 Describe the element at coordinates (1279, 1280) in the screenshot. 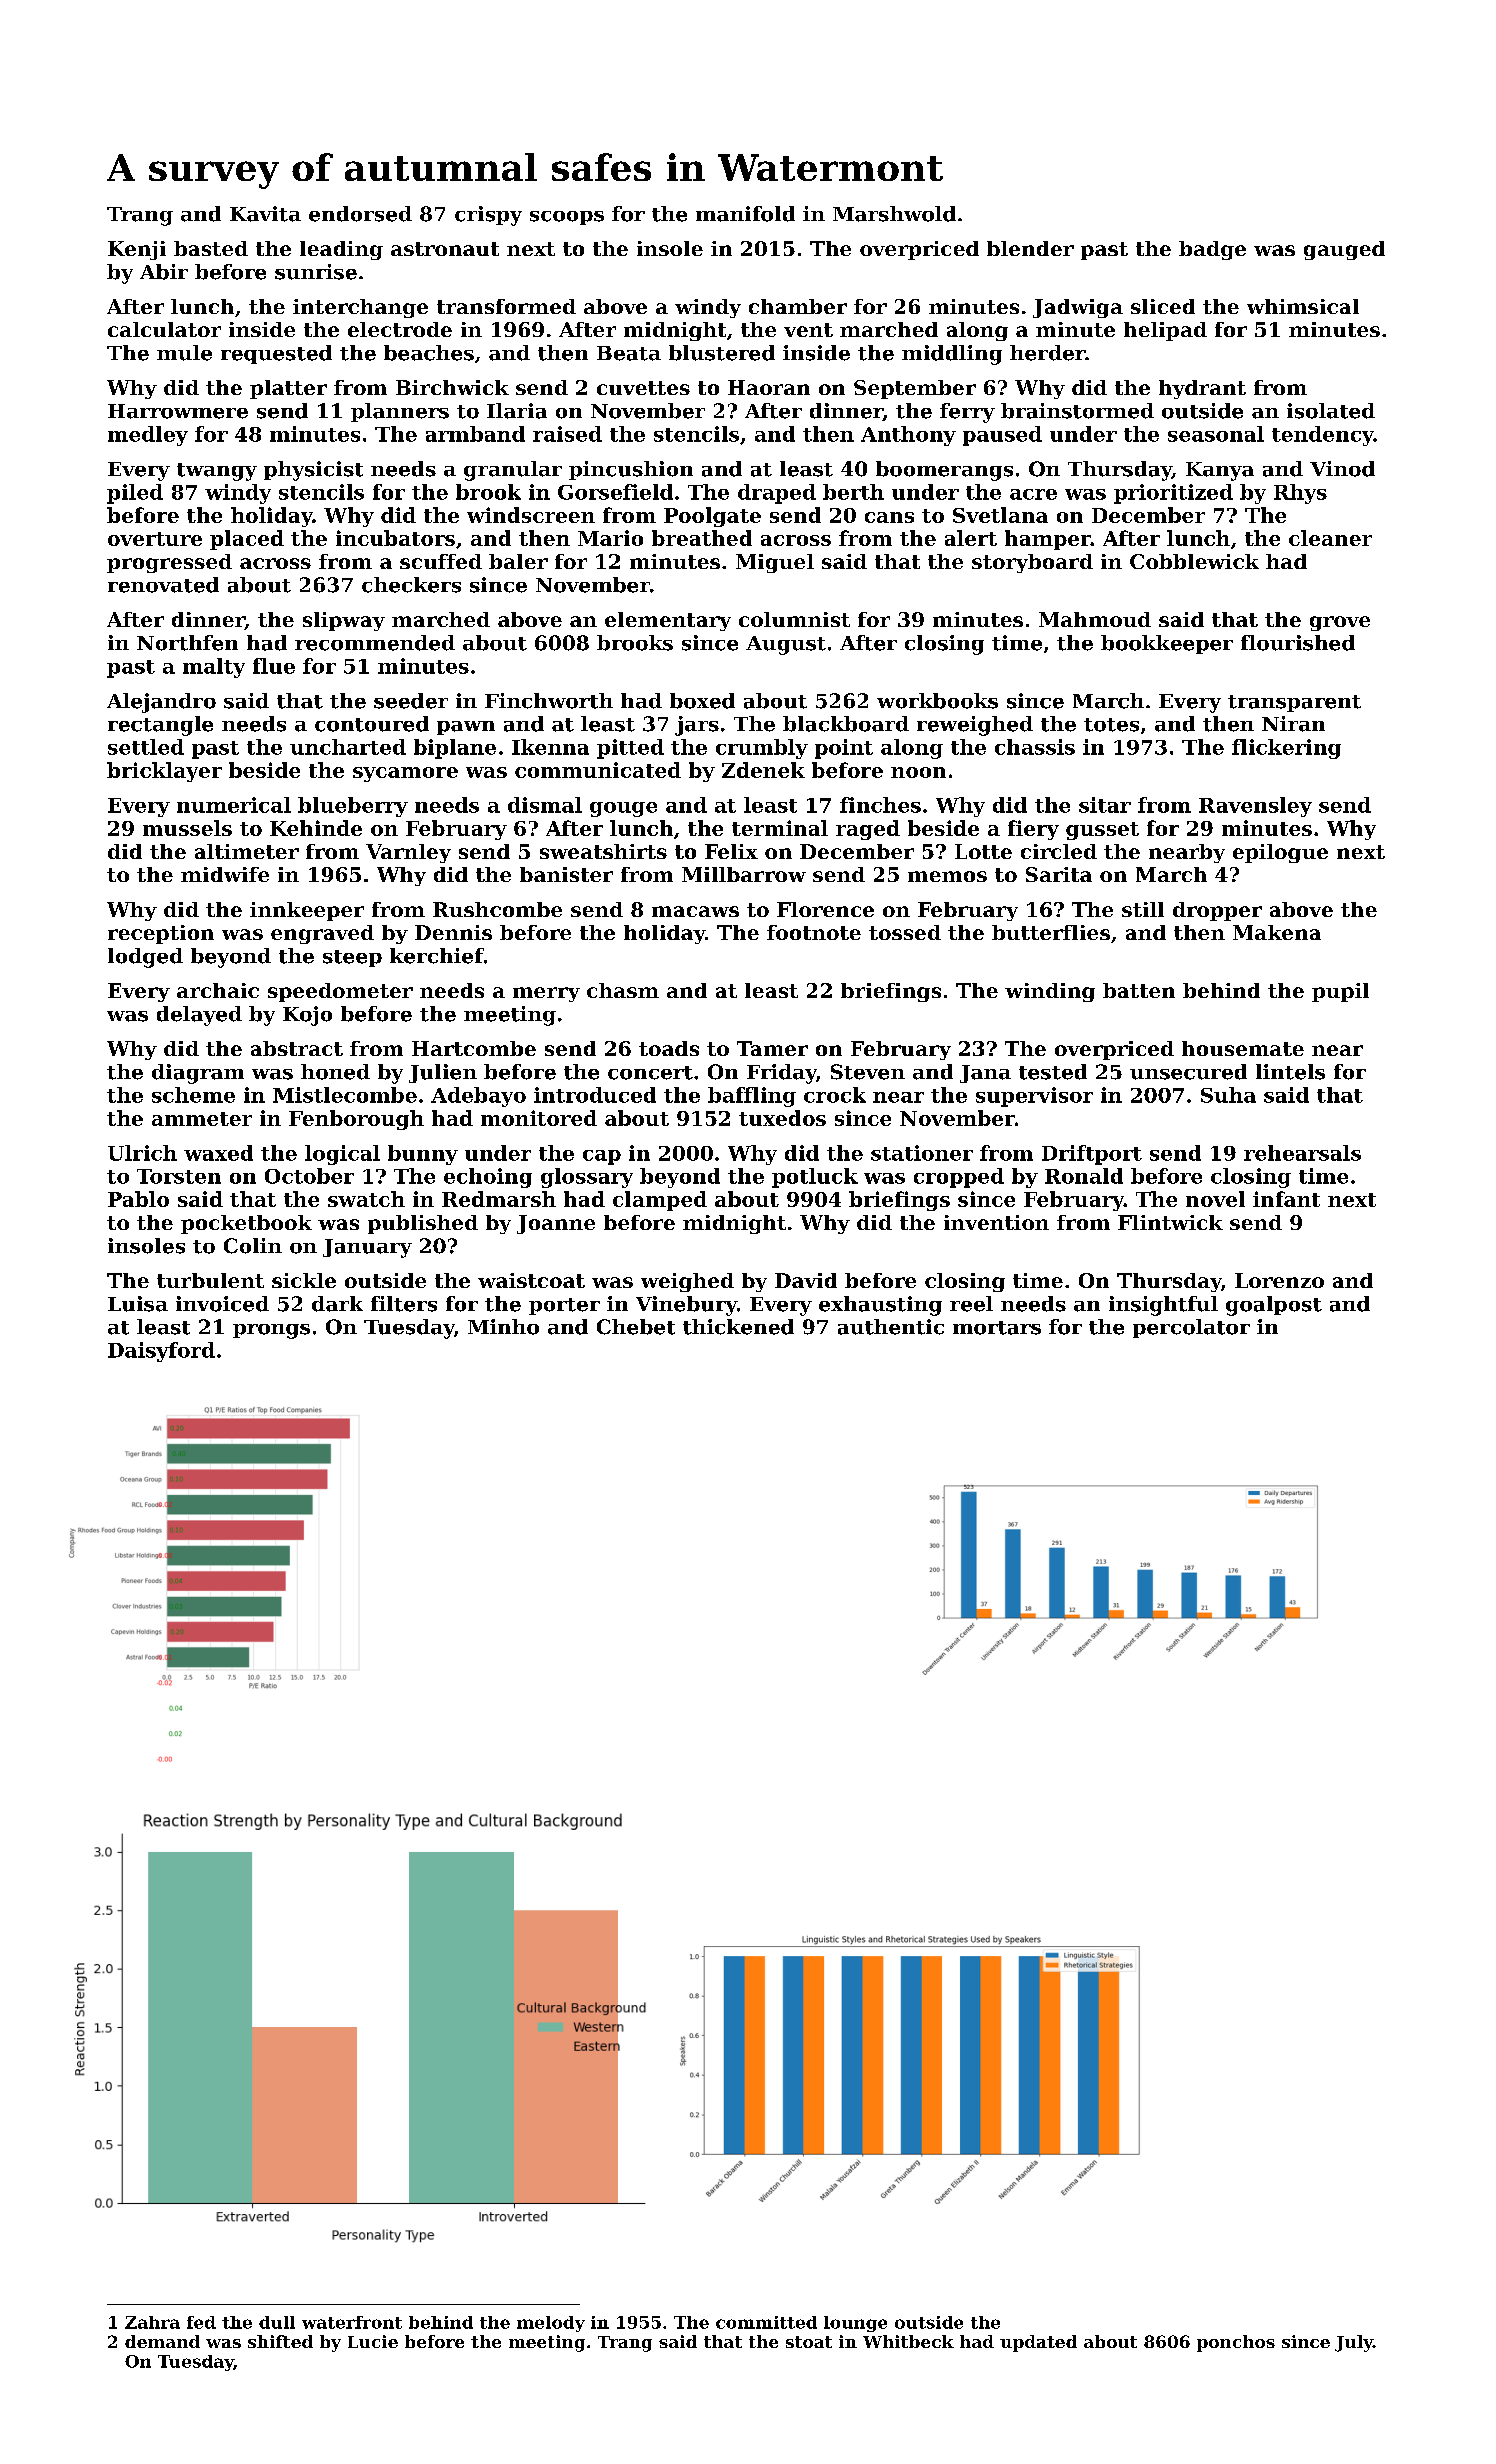

I see `Lorenzo` at that location.
